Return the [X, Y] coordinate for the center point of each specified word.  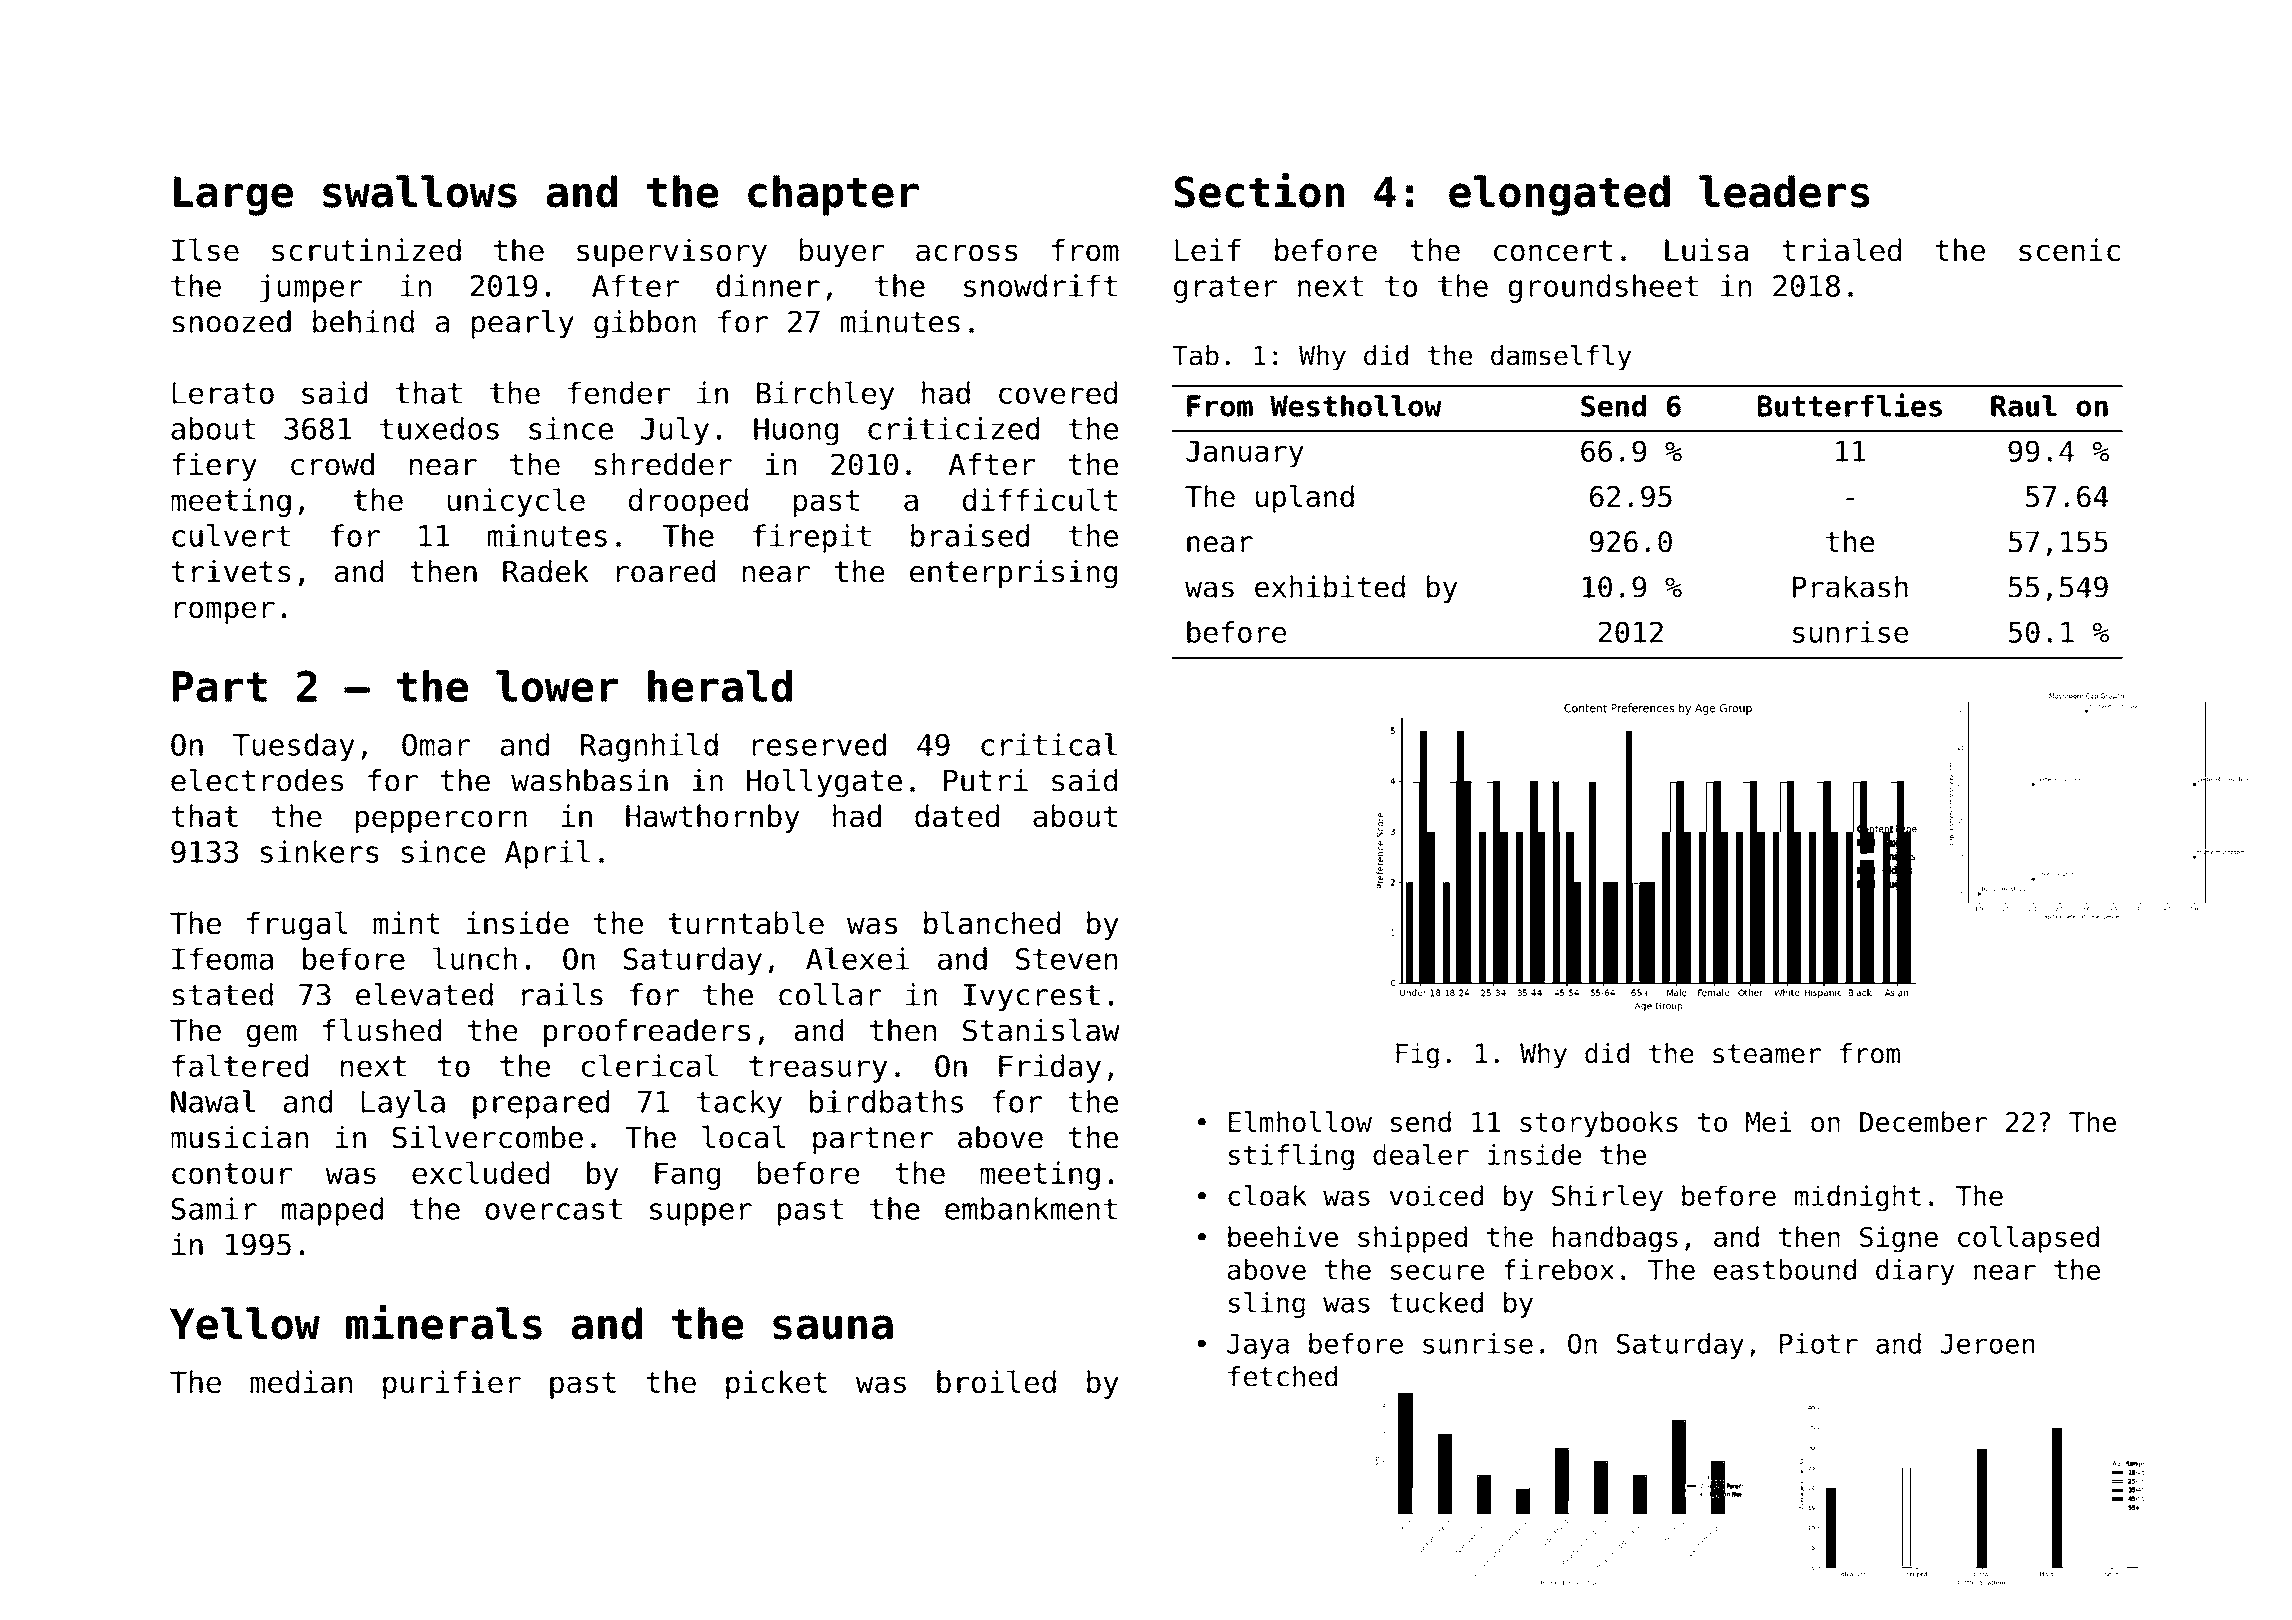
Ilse [205, 250]
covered [1058, 392]
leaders [1784, 191]
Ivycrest [1032, 998]
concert [1553, 251]
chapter [833, 195]
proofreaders [647, 1033]
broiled [996, 1381]
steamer [1767, 1054]
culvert [231, 535]
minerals [444, 1322]
